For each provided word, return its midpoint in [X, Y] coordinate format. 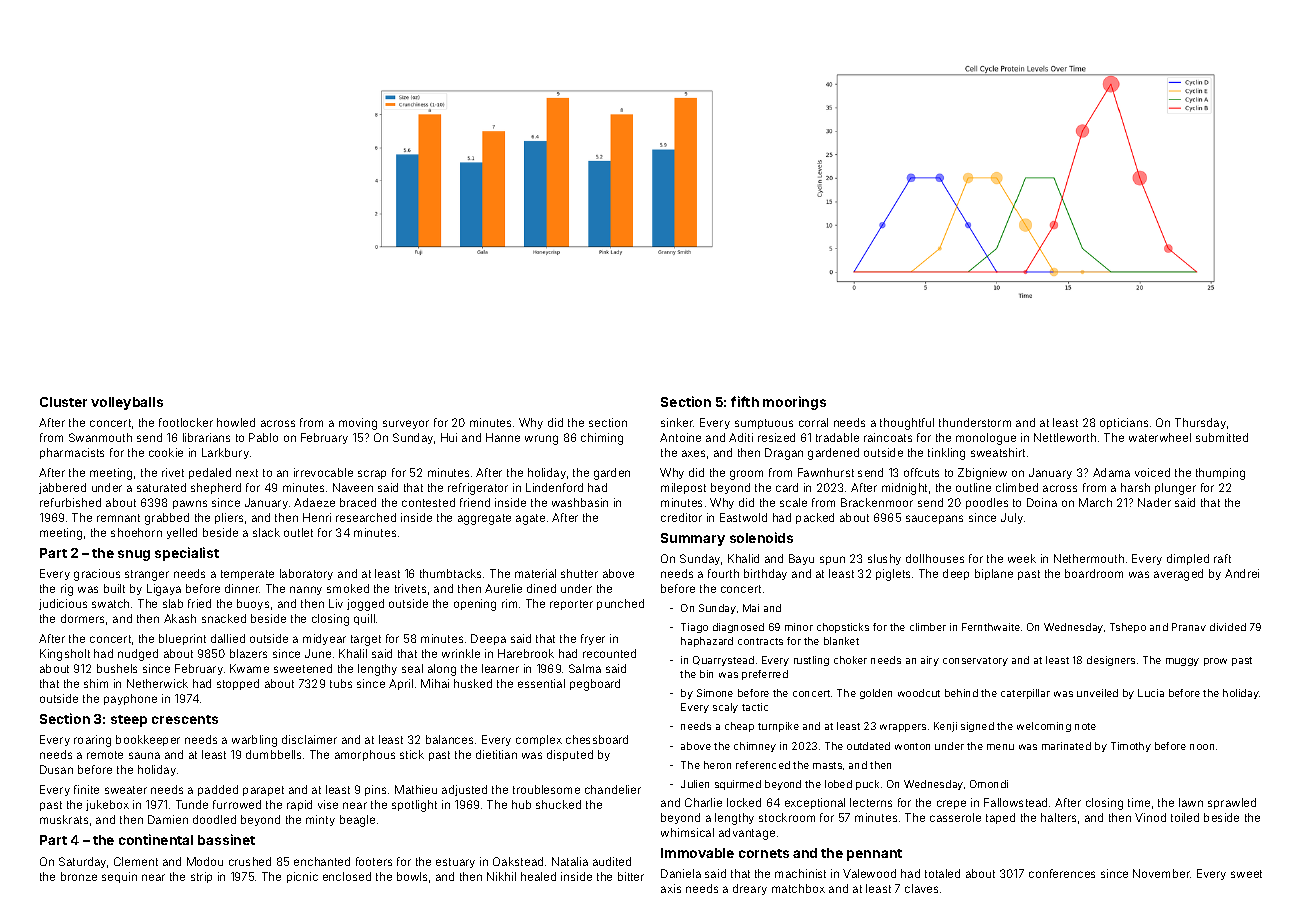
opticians [1124, 423]
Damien [168, 819]
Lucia [1151, 693]
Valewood [869, 873]
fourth [723, 573]
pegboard [595, 685]
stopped [238, 684]
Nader [1154, 502]
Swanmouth [100, 437]
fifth [745, 401]
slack [266, 532]
